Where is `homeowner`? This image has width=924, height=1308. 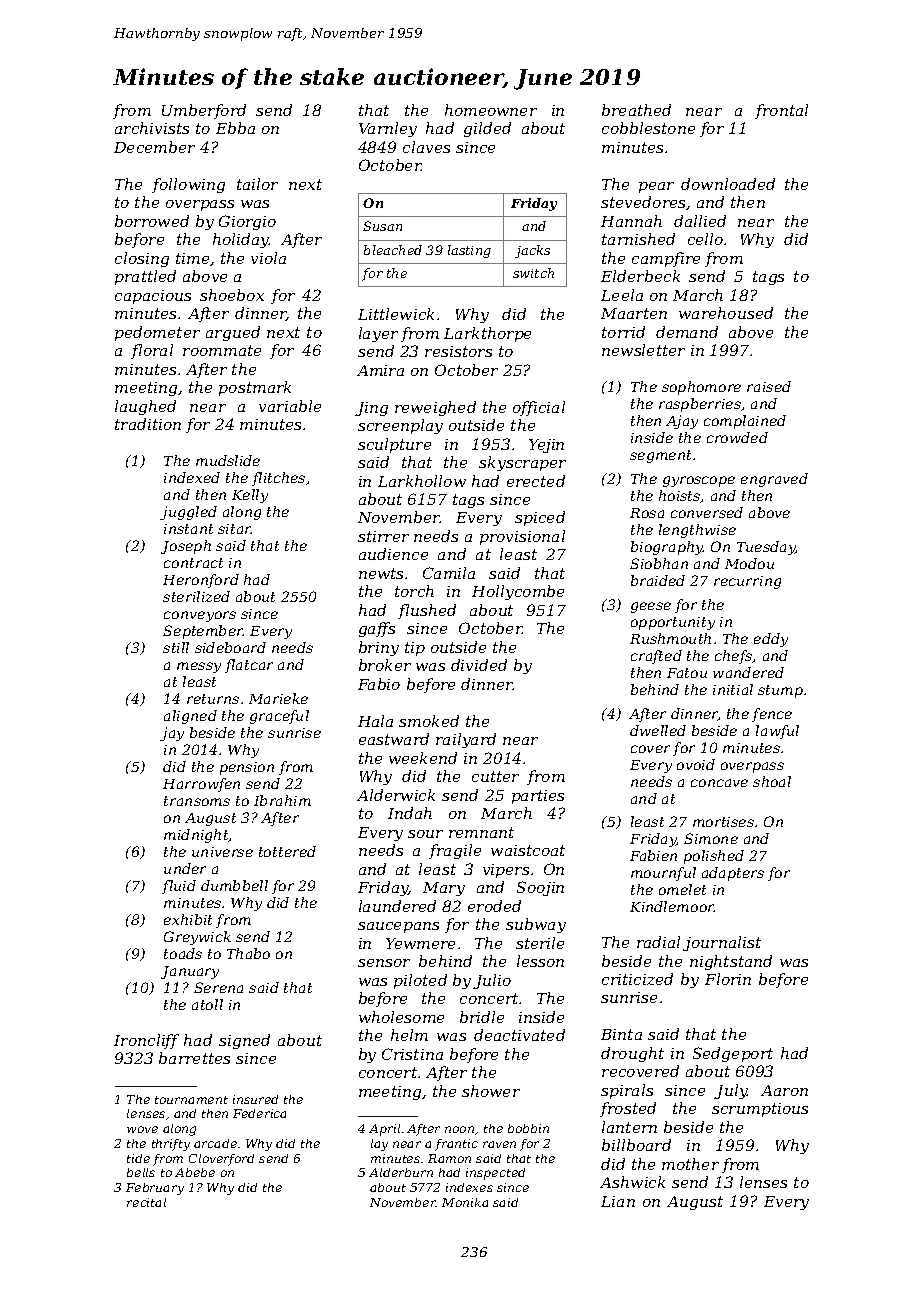
homeowner is located at coordinates (491, 110).
